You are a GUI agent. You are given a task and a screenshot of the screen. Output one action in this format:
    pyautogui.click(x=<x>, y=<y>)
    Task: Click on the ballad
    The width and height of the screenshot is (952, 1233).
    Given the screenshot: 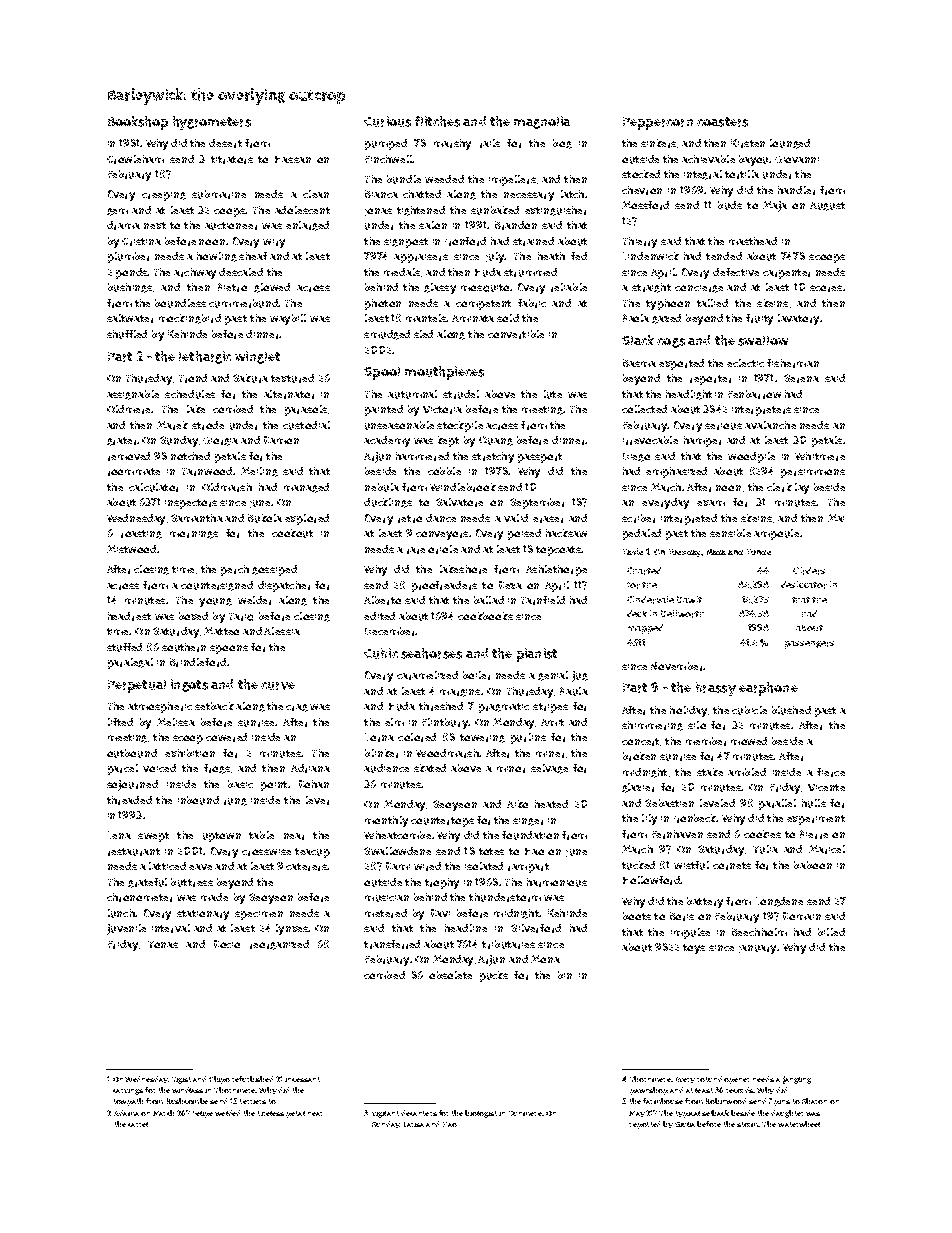 What is the action you would take?
    pyautogui.click(x=489, y=600)
